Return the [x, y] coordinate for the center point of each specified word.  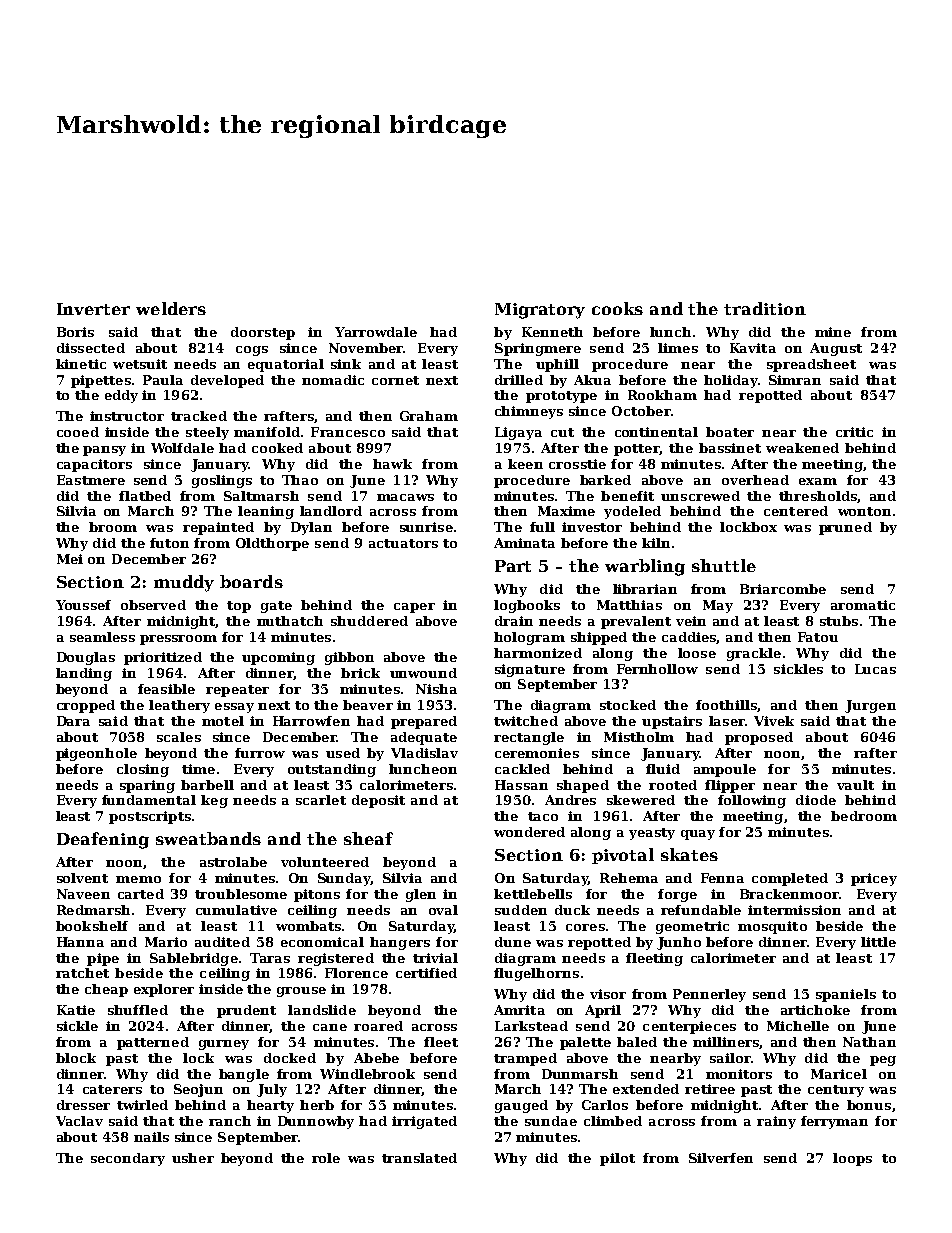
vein [691, 621]
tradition [765, 308]
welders [171, 308]
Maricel [839, 1074]
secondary [128, 1159]
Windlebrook [367, 1074]
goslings [222, 481]
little [878, 942]
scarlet [321, 800]
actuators [403, 543]
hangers [400, 943]
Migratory [540, 311]
